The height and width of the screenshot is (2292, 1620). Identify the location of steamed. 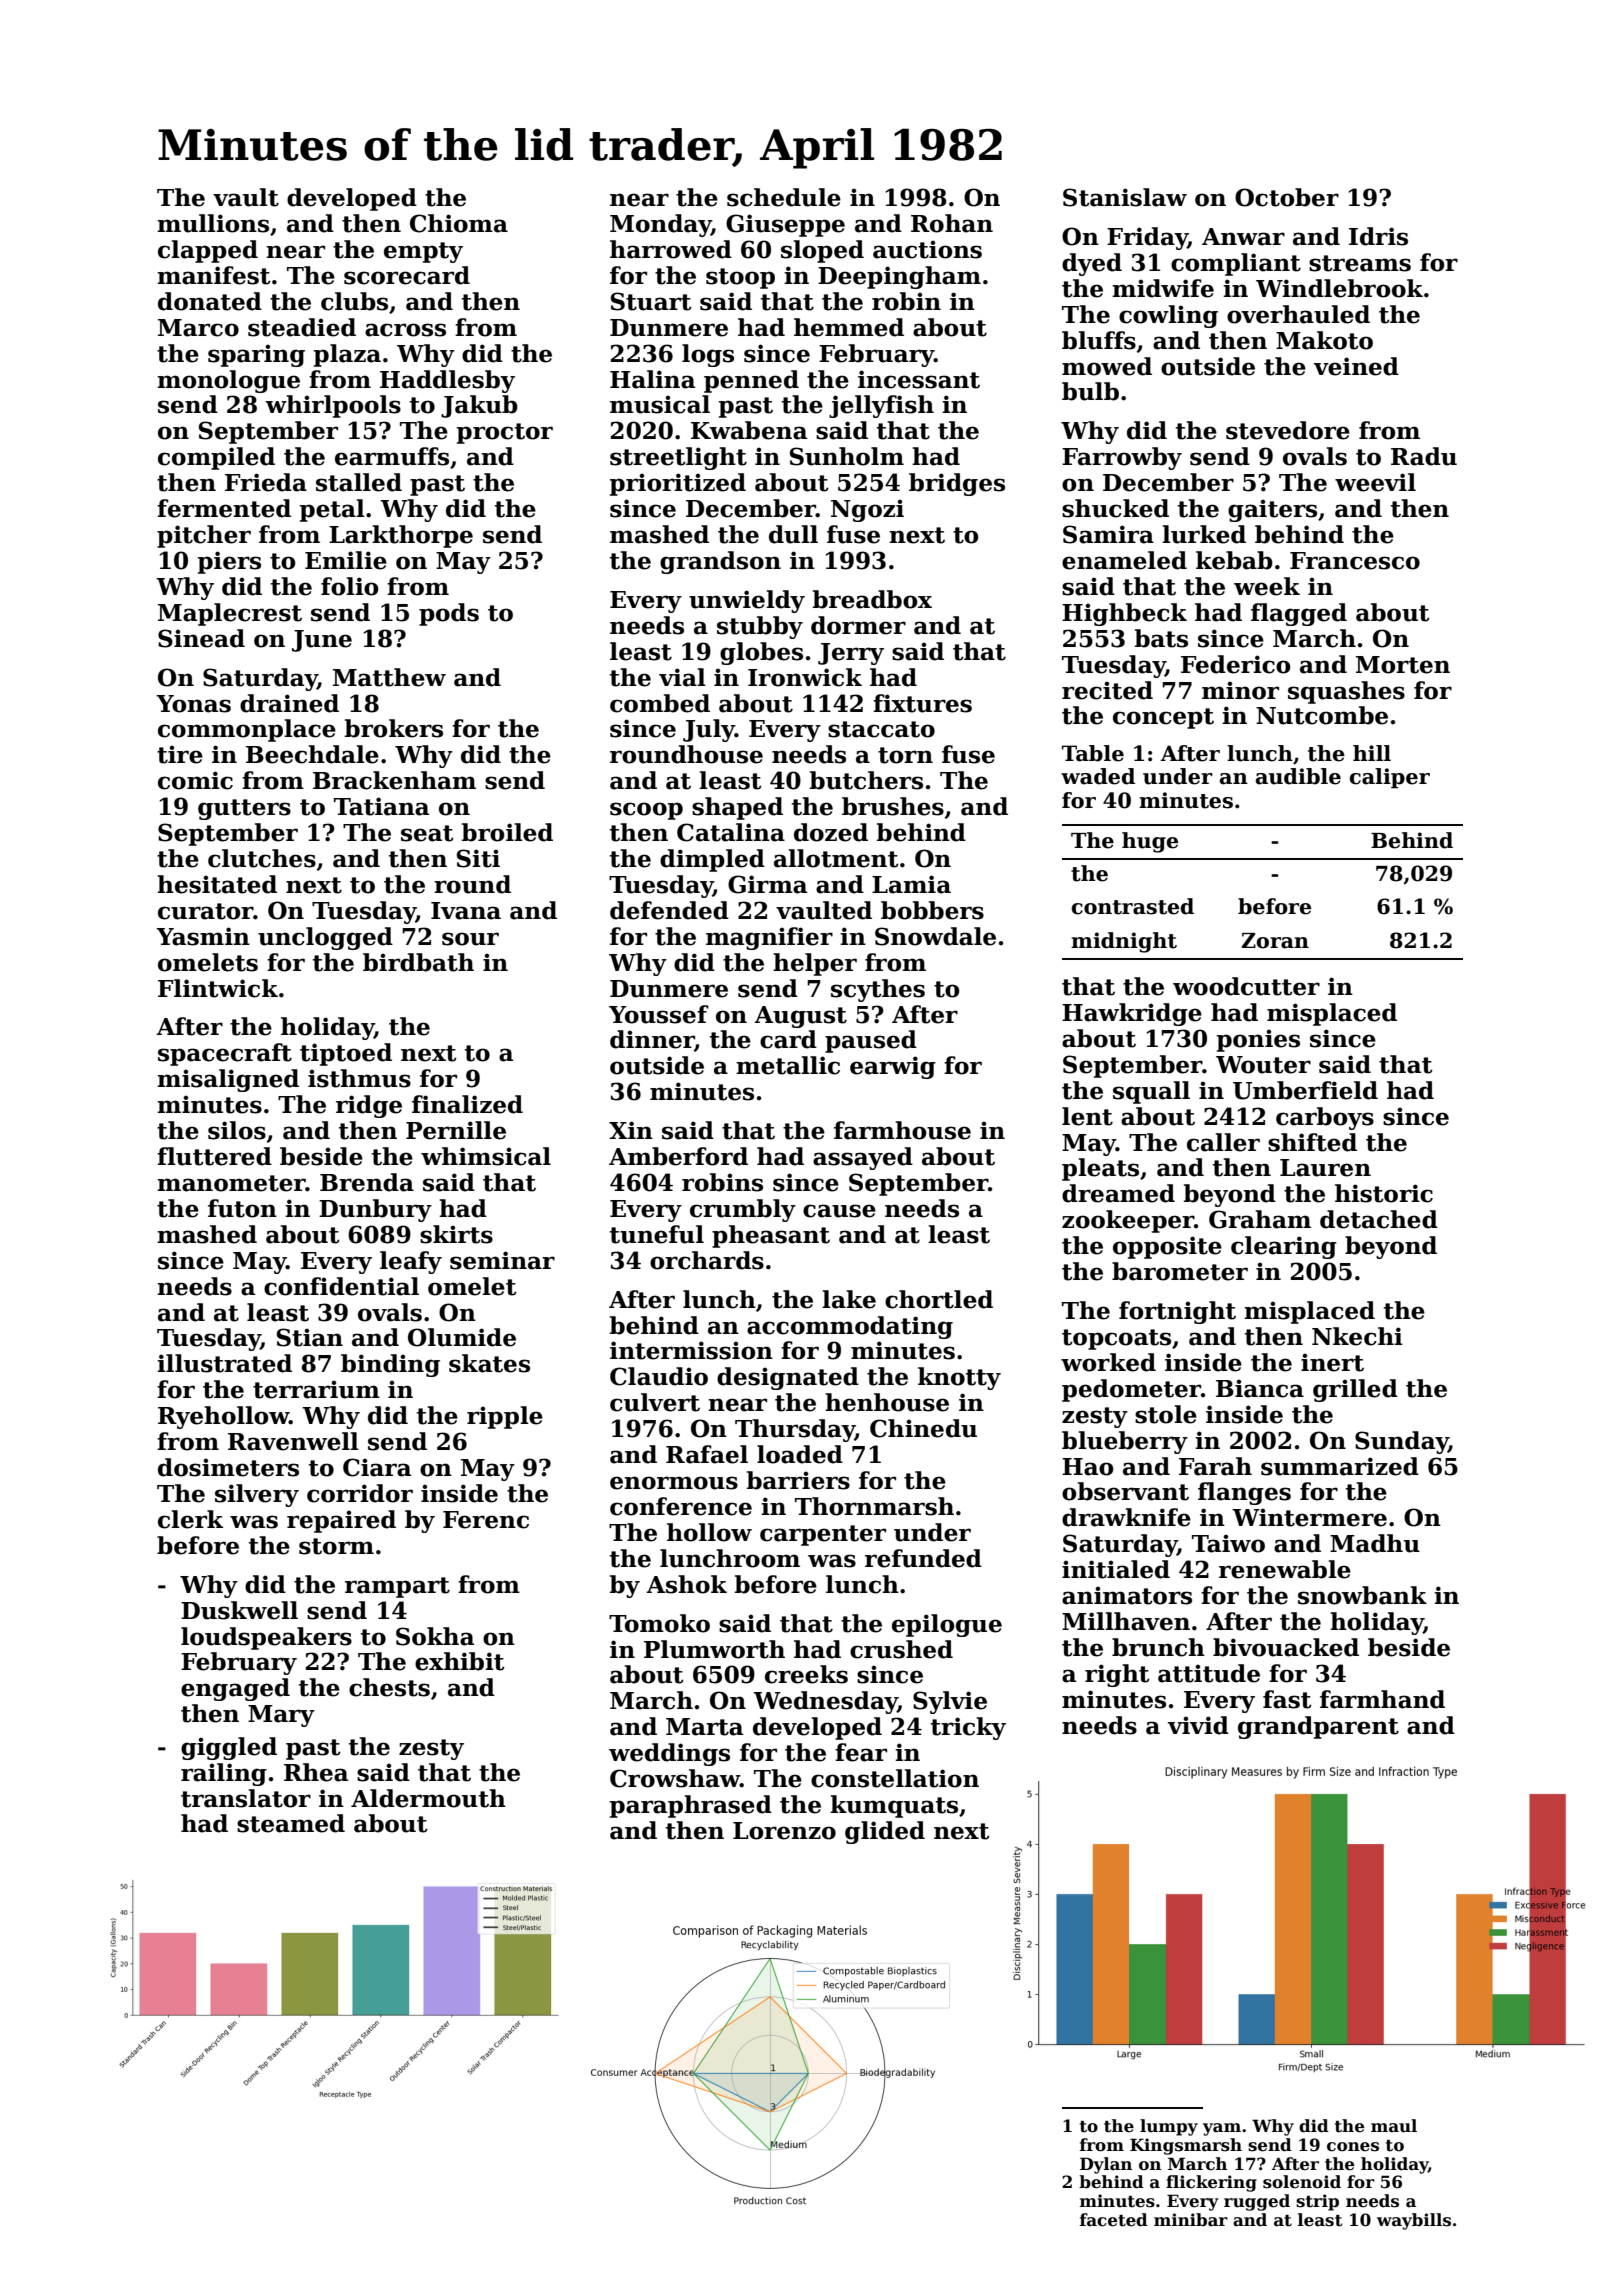
(291, 1823).
